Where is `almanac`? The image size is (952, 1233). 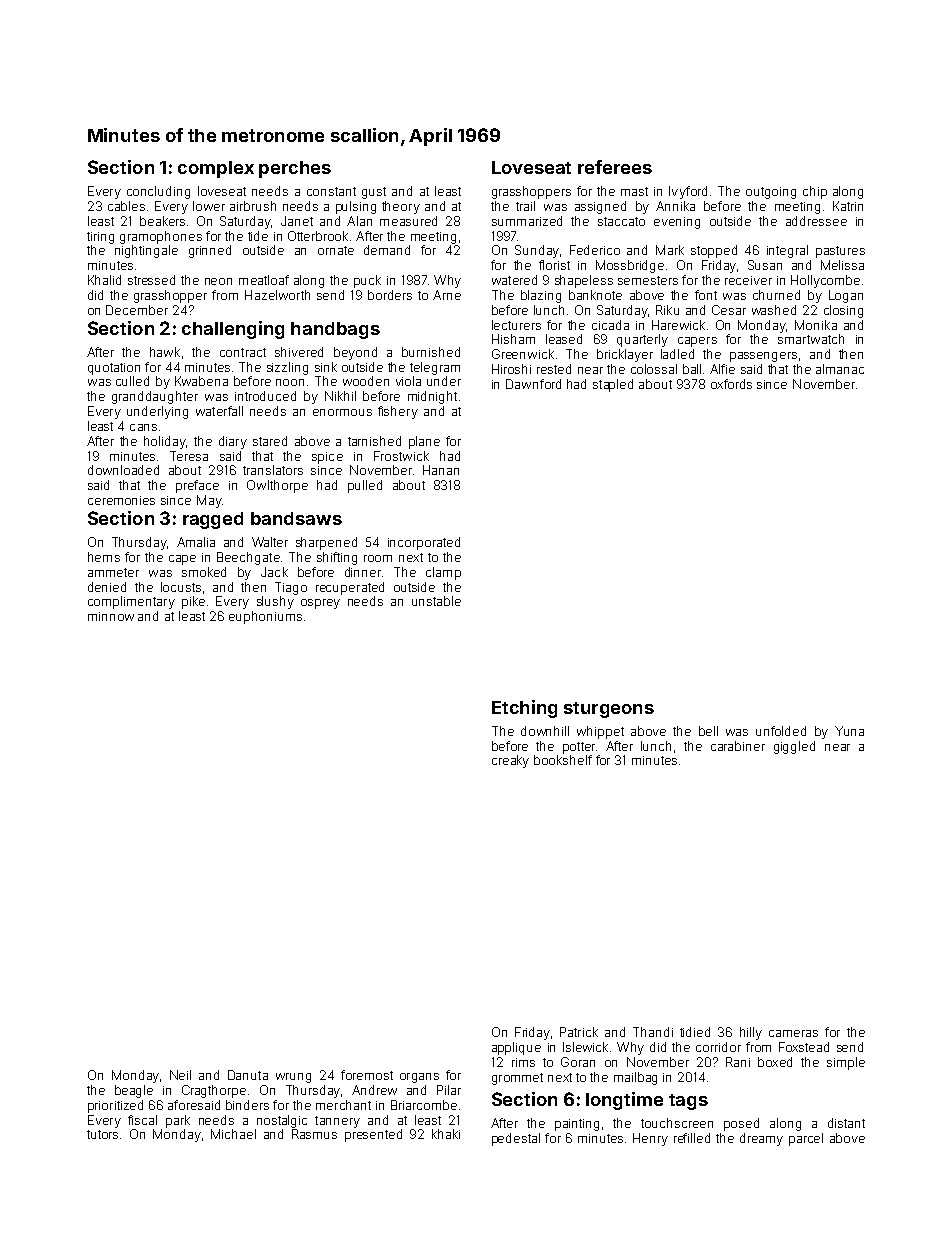
almanac is located at coordinates (840, 369).
